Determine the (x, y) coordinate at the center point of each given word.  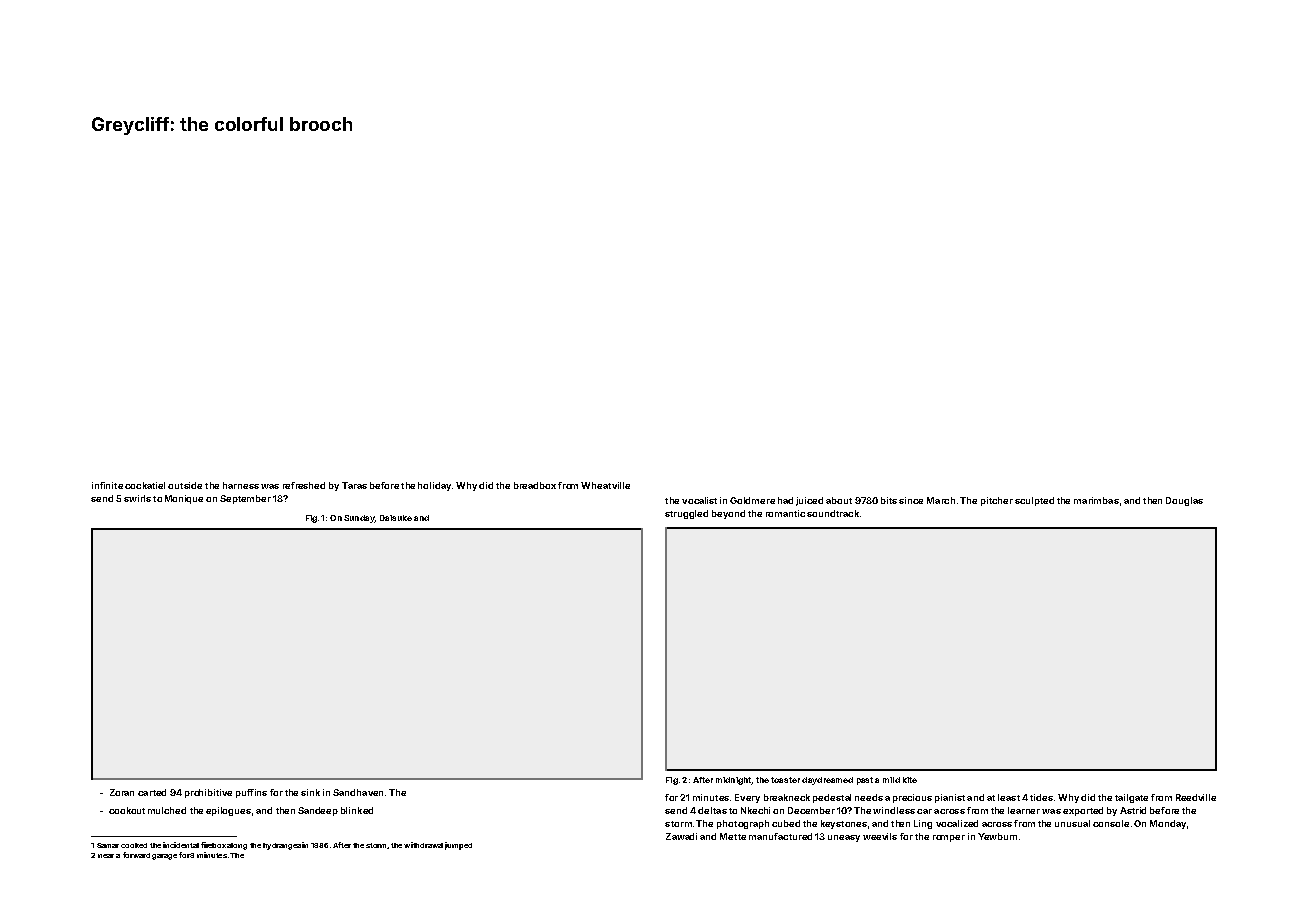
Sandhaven (358, 792)
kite (910, 780)
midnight (734, 781)
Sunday (359, 519)
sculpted (1034, 501)
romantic (785, 513)
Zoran (122, 792)
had (785, 500)
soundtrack (833, 513)
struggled (686, 514)
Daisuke (396, 518)
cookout (127, 810)
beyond (728, 514)
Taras (354, 485)
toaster (785, 780)
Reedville (1196, 797)
